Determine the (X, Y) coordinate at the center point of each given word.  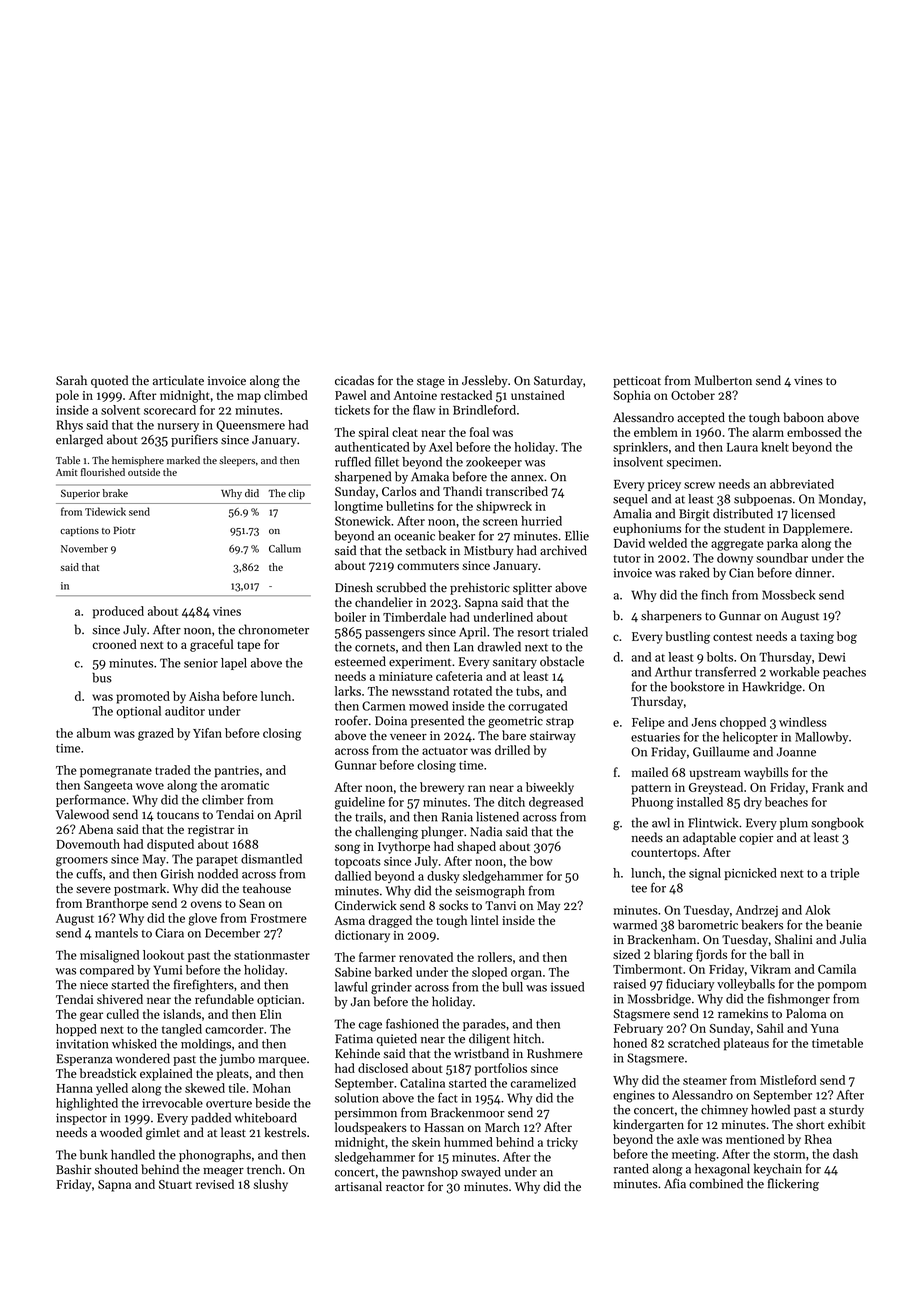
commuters (428, 566)
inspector (81, 1119)
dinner (813, 572)
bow (541, 861)
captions (79, 531)
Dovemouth (88, 844)
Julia (853, 939)
